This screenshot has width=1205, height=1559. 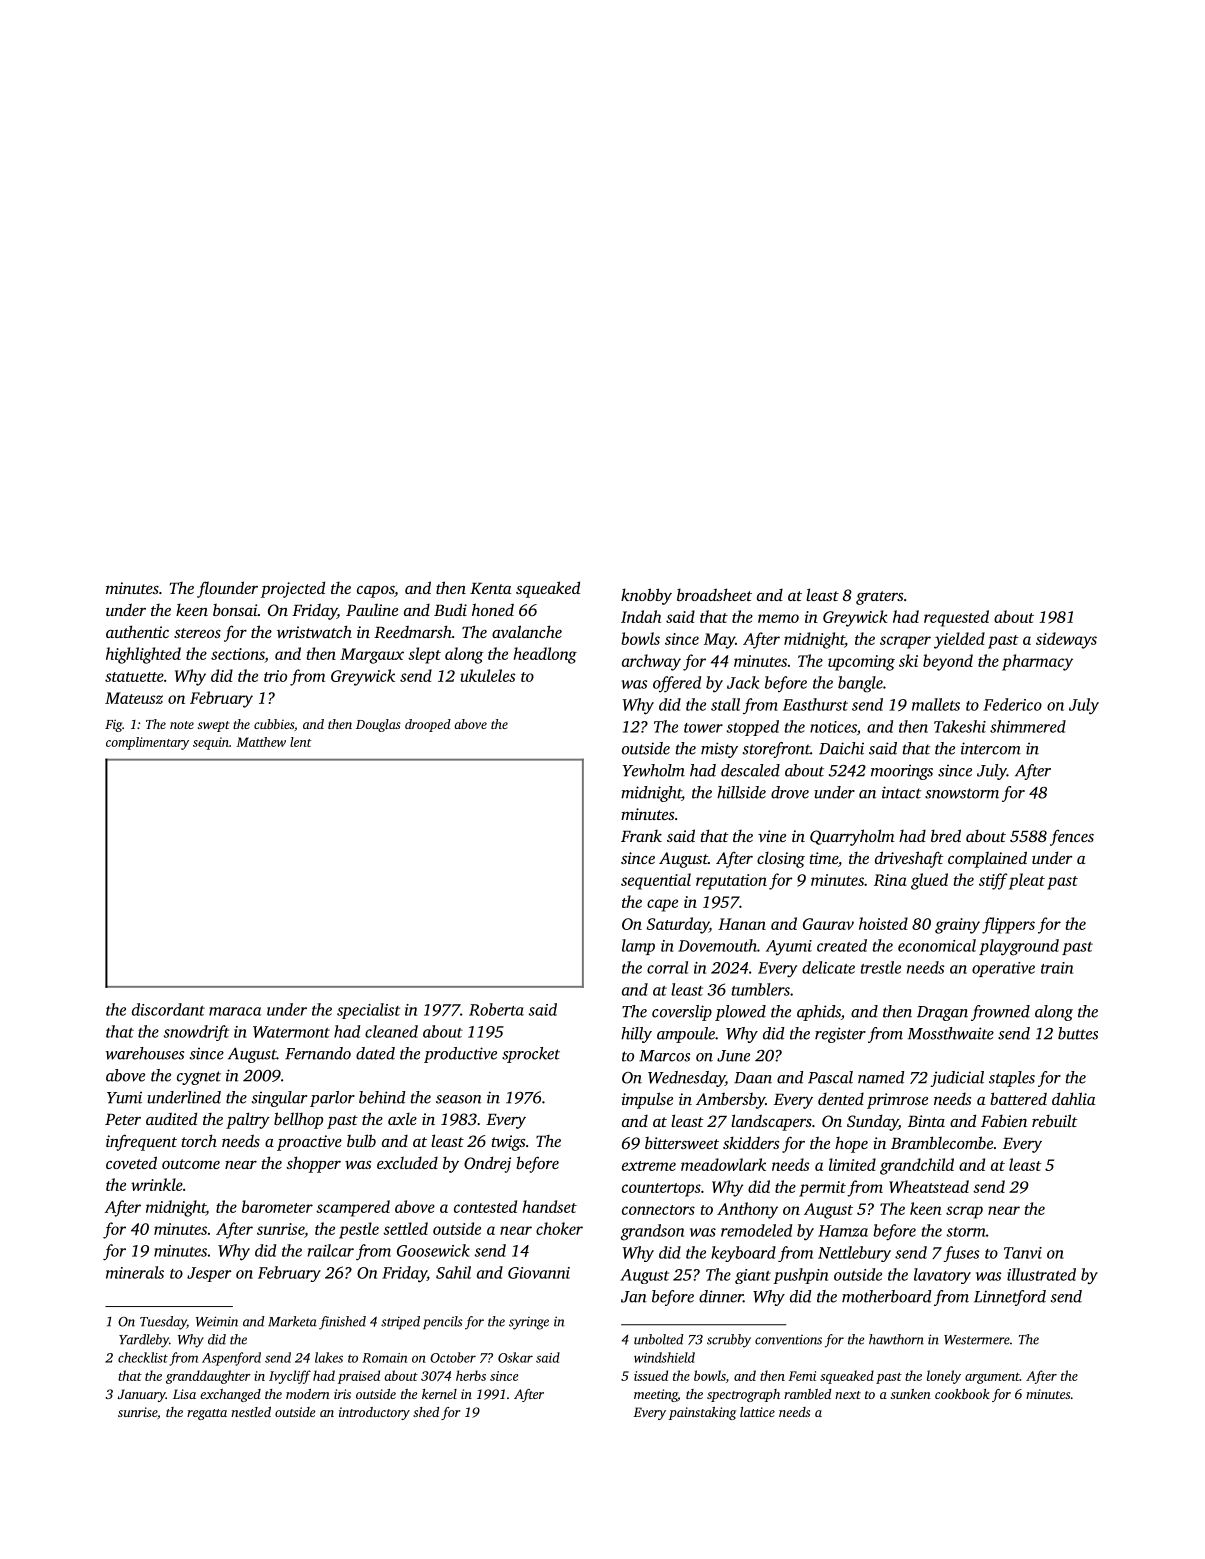 I want to click on maraca, so click(x=235, y=1011).
